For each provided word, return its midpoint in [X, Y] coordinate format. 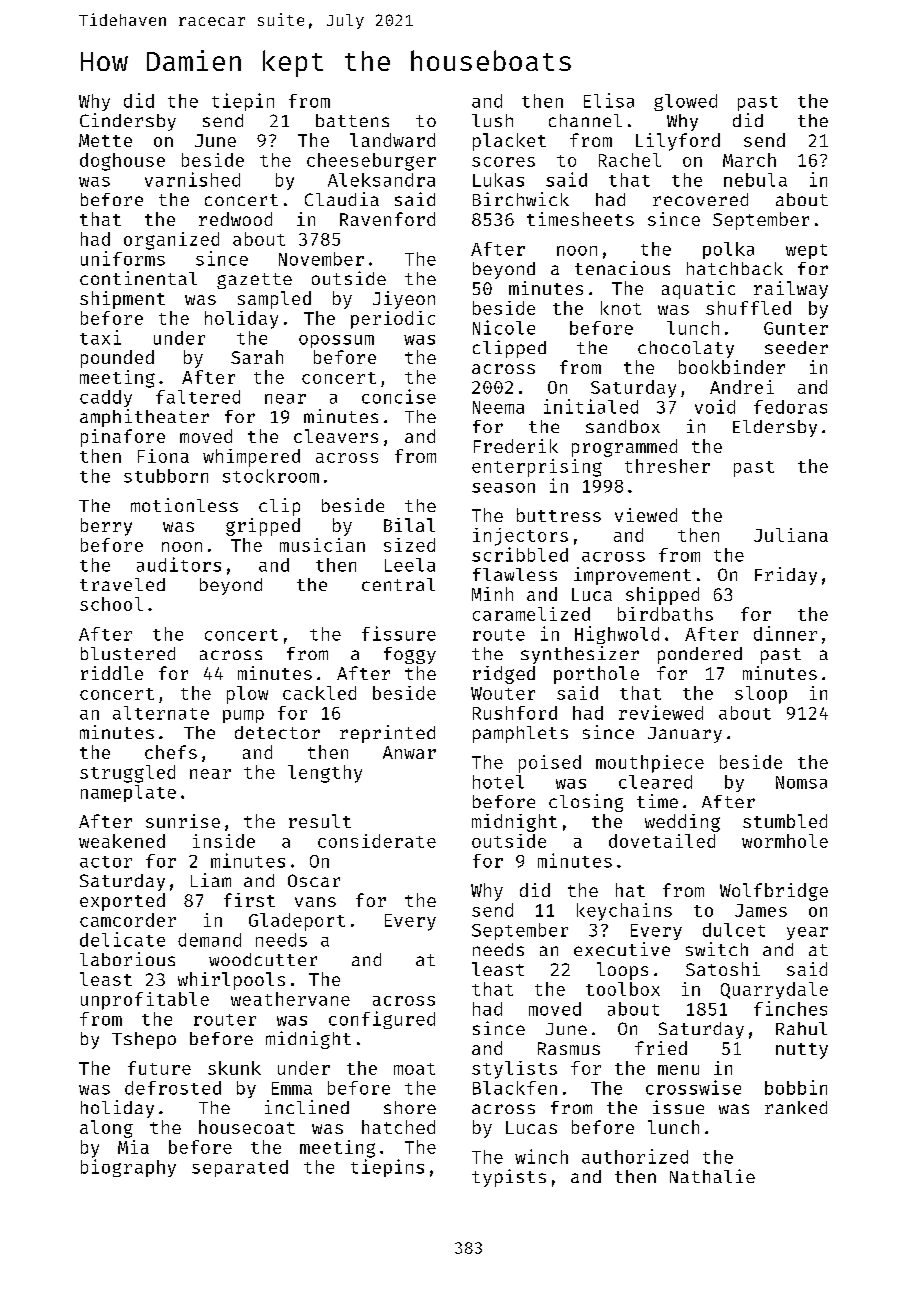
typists [509, 1178]
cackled [319, 693]
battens [352, 120]
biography [128, 1168]
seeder [796, 347]
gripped [263, 527]
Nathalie [712, 1176]
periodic [393, 320]
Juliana [791, 535]
